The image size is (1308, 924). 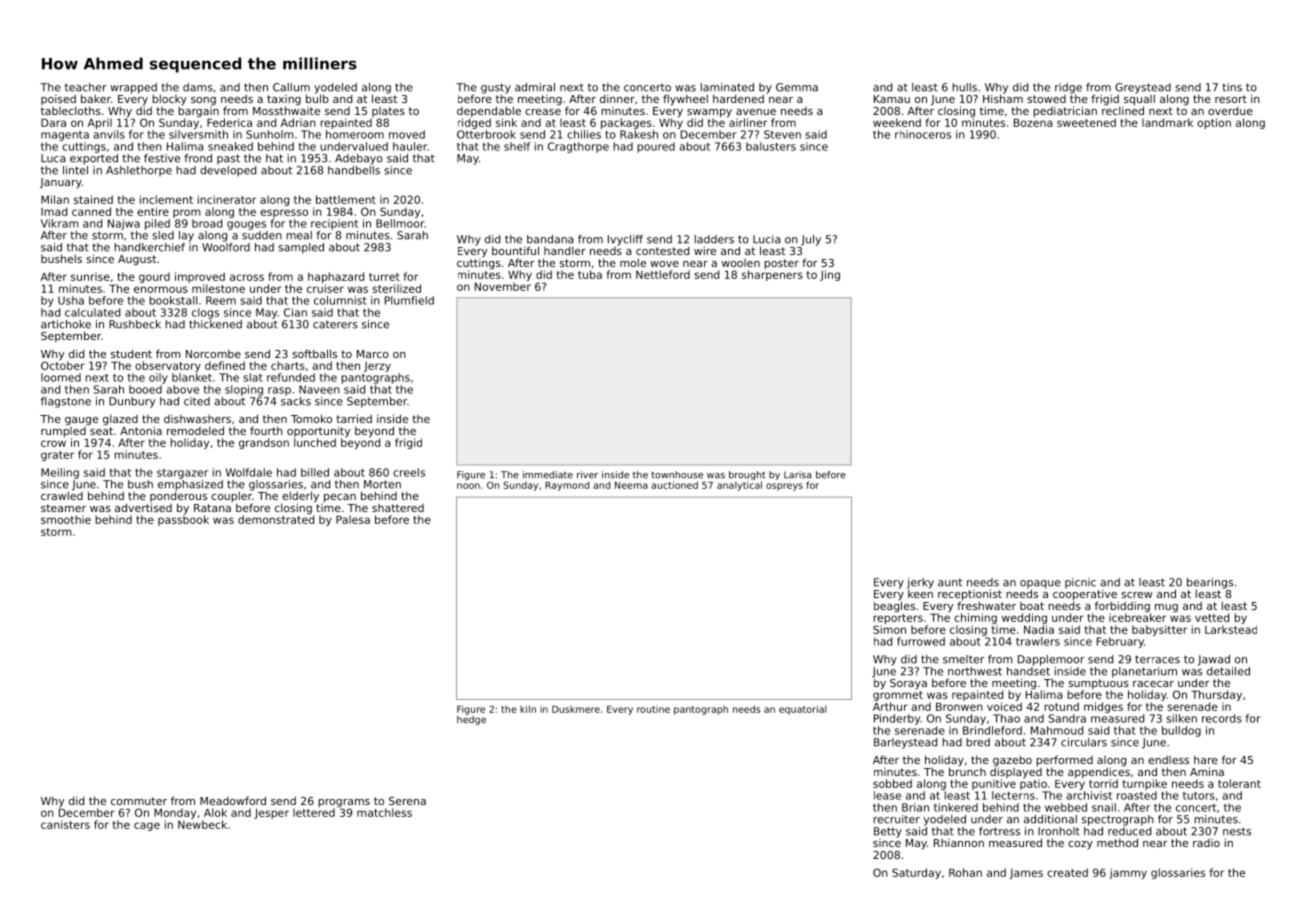 I want to click on bandana, so click(x=550, y=239).
